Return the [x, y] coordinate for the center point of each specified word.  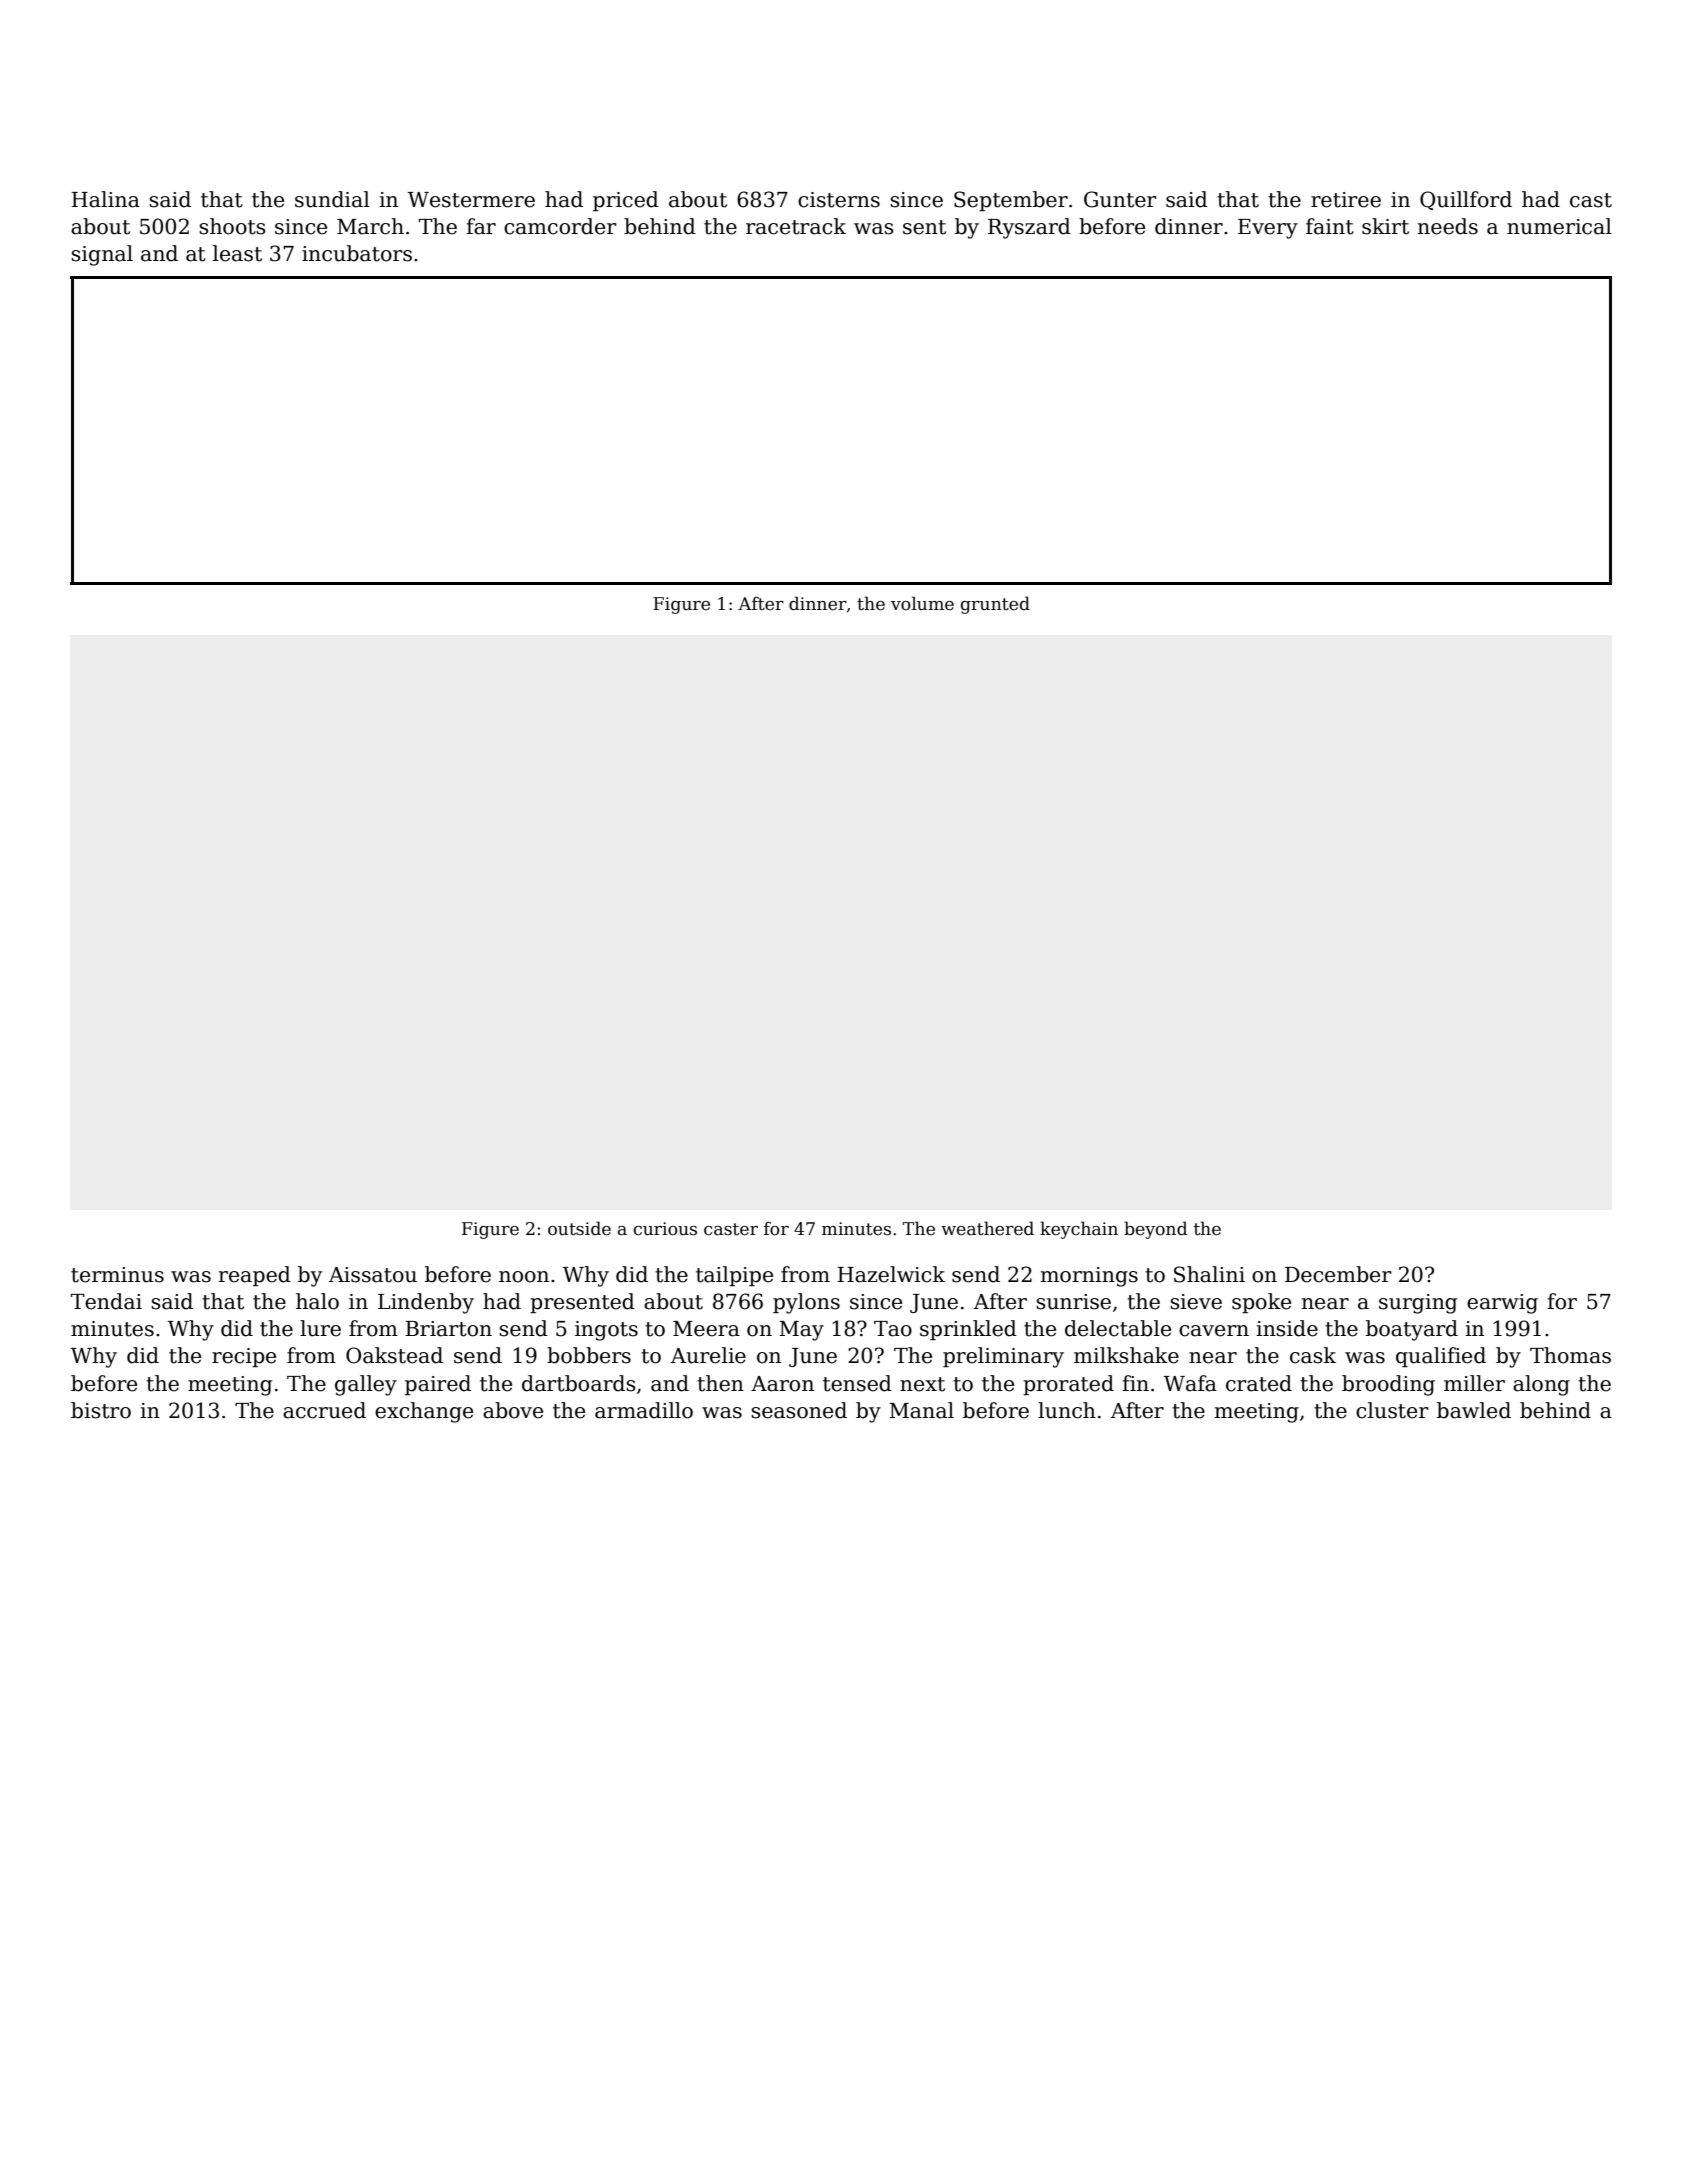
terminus [117, 1275]
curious [665, 1229]
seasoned [799, 1410]
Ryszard [1029, 228]
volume [922, 603]
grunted [995, 605]
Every [1268, 229]
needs [1448, 226]
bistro [101, 1410]
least [237, 253]
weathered [987, 1228]
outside [579, 1228]
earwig [1502, 1304]
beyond [1156, 1230]
